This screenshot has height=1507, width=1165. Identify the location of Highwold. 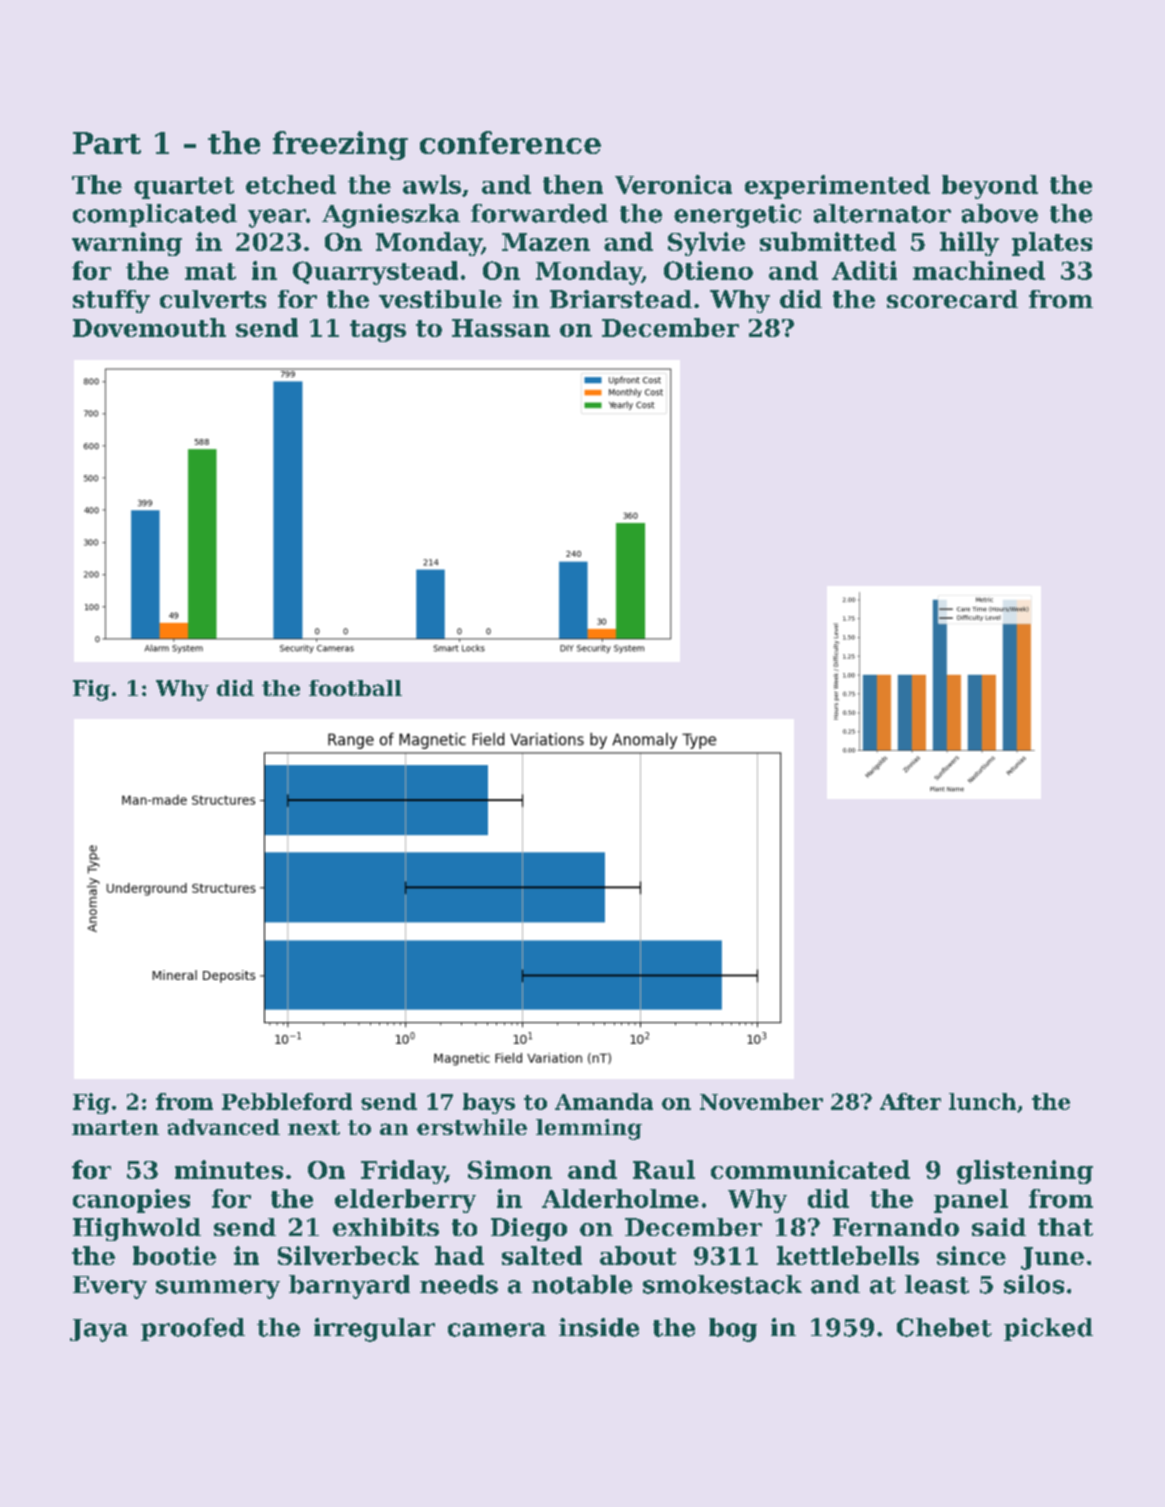
(137, 1229).
